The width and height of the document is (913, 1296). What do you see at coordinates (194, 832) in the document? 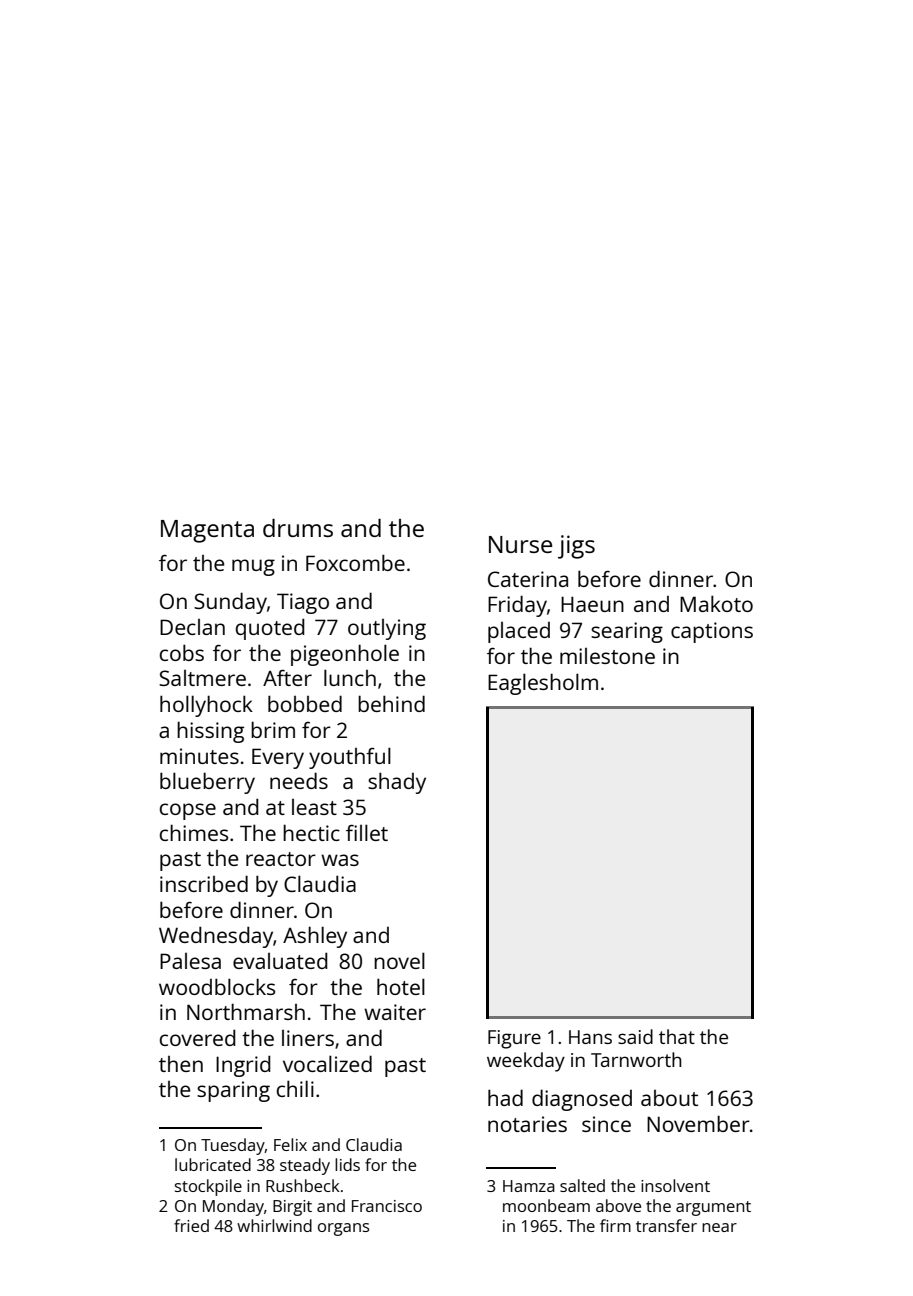
I see `chimes` at bounding box center [194, 832].
